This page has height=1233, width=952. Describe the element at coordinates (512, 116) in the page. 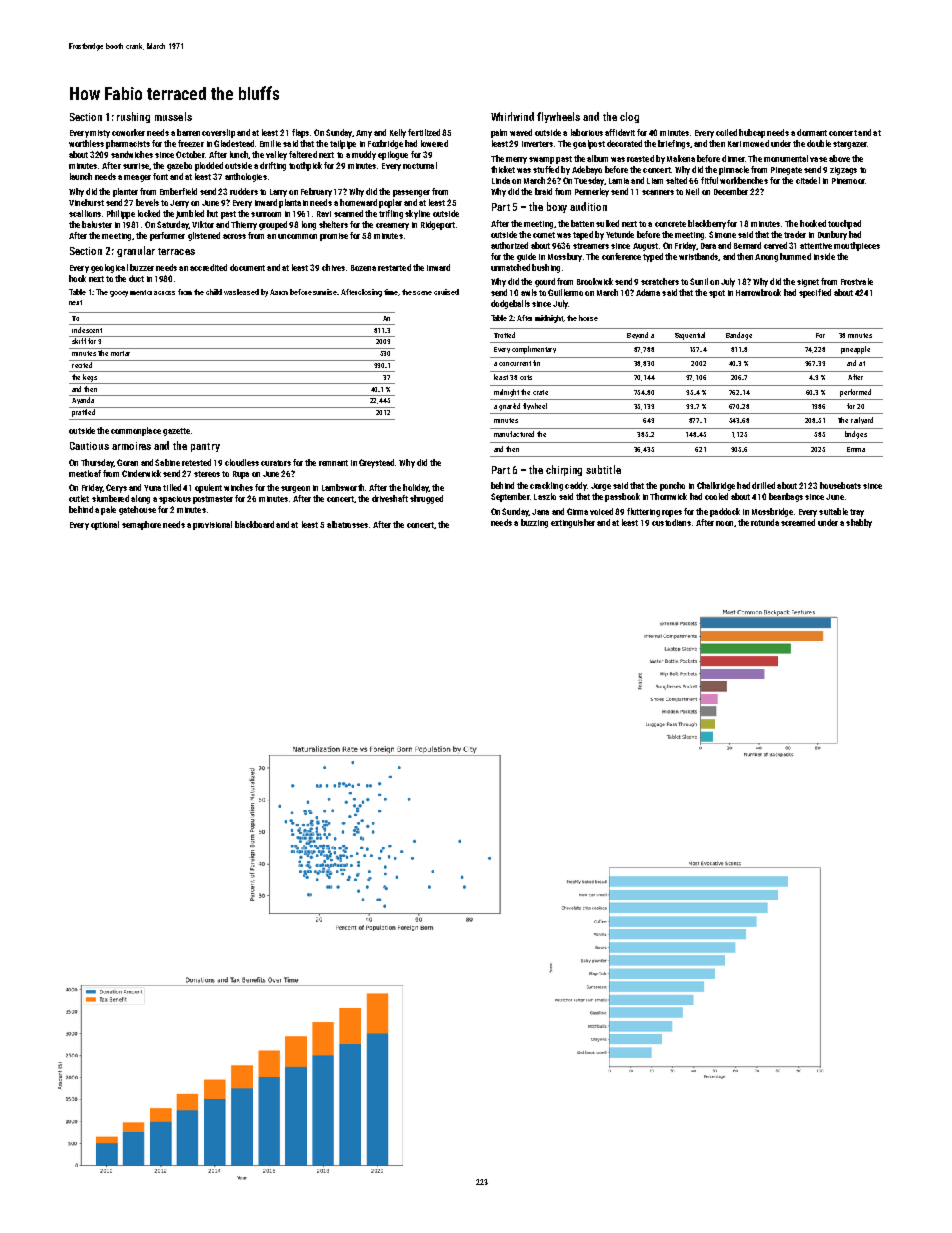

I see `Whirlwind` at that location.
